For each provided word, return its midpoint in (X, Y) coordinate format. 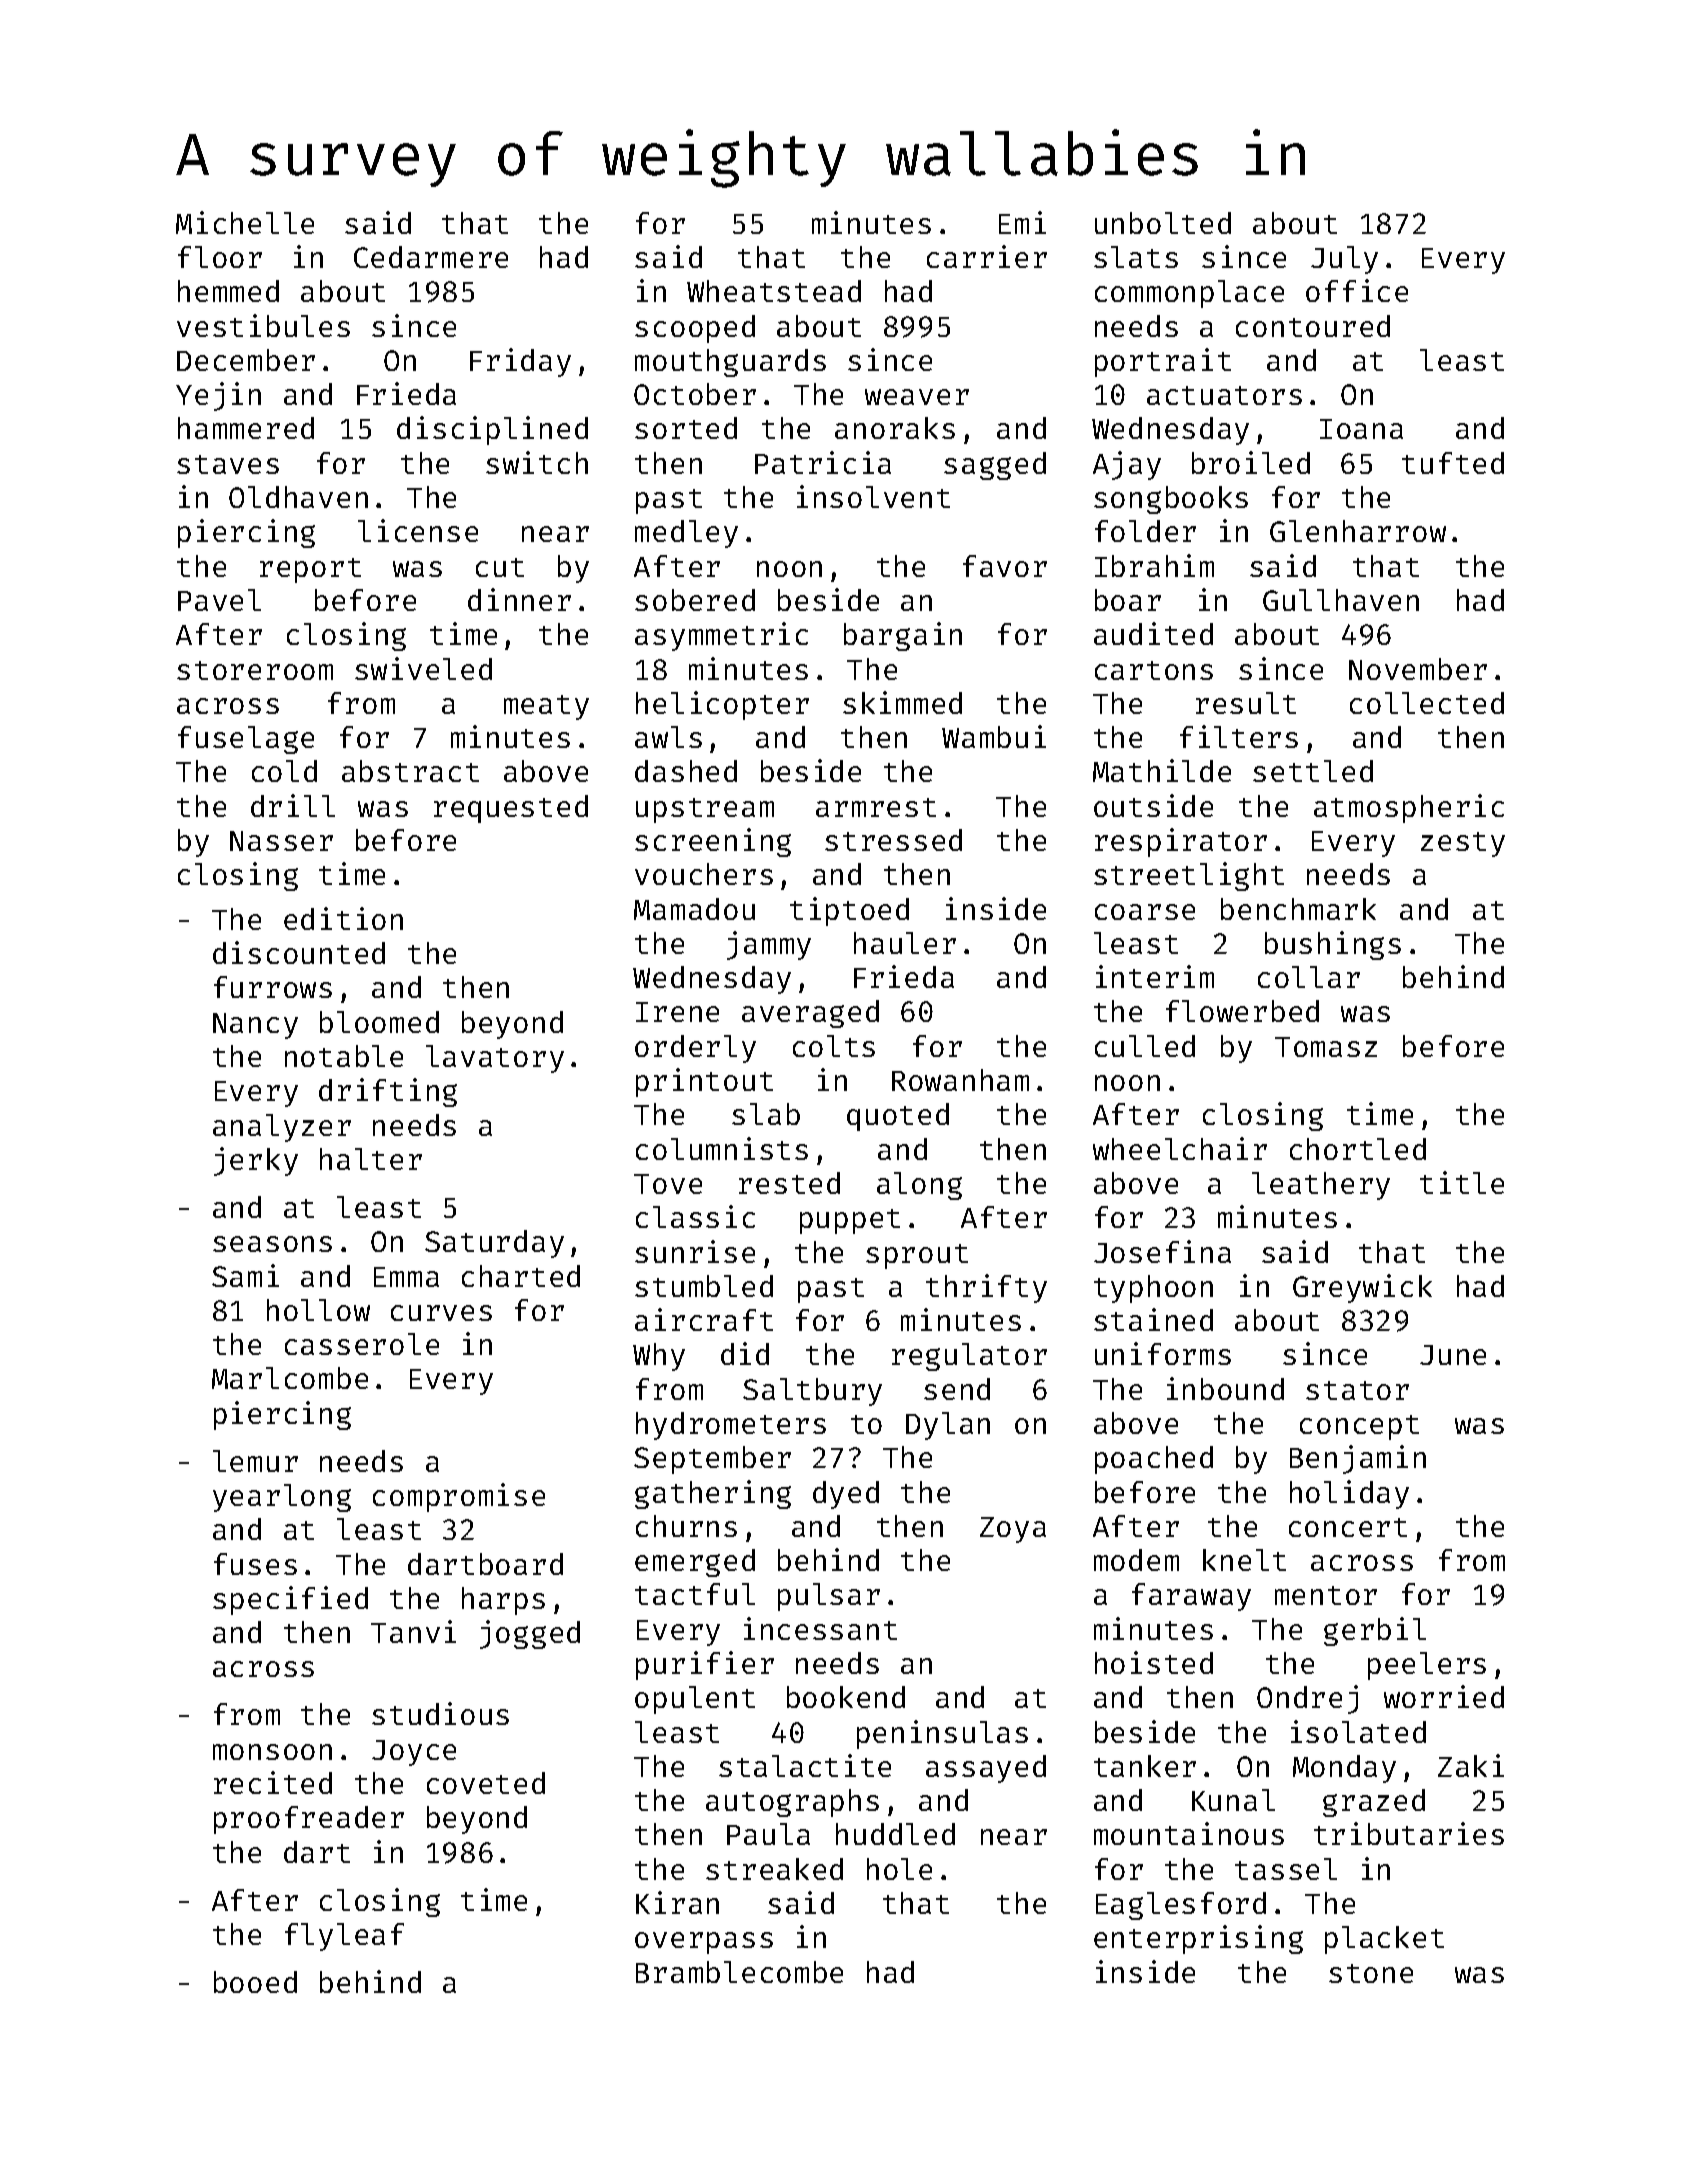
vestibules (263, 325)
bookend (846, 1697)
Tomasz (1326, 1047)
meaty (546, 707)
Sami (245, 1275)
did (745, 1353)
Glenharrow (1358, 531)
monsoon (272, 1752)
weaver (917, 397)
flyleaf (344, 1937)
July (1344, 260)
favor (1005, 566)
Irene (677, 1012)
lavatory (495, 1059)
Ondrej (1307, 1699)
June (1453, 1355)
